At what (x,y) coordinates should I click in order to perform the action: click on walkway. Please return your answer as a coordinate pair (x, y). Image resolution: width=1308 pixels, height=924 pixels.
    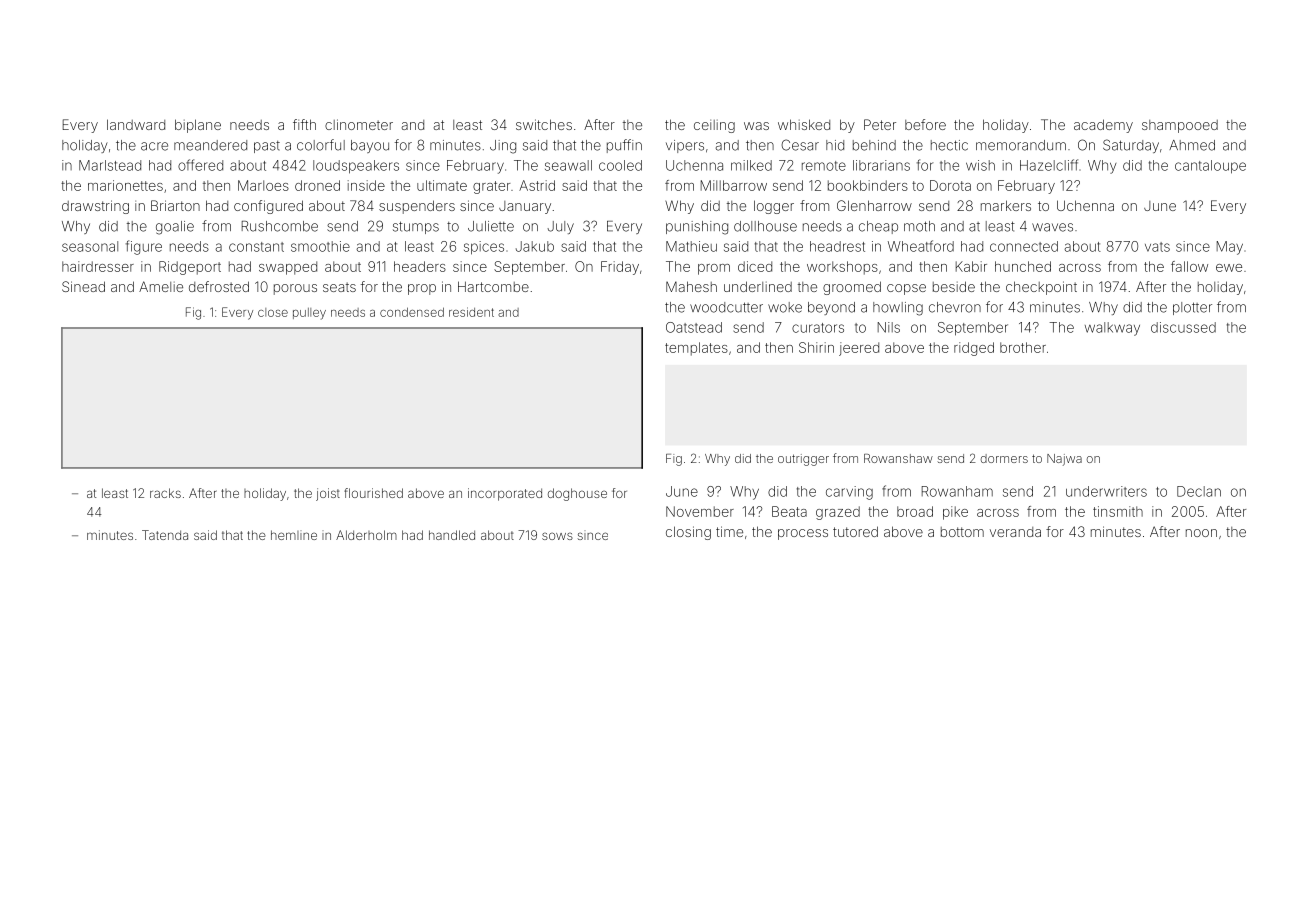
    Looking at the image, I should click on (1112, 329).
